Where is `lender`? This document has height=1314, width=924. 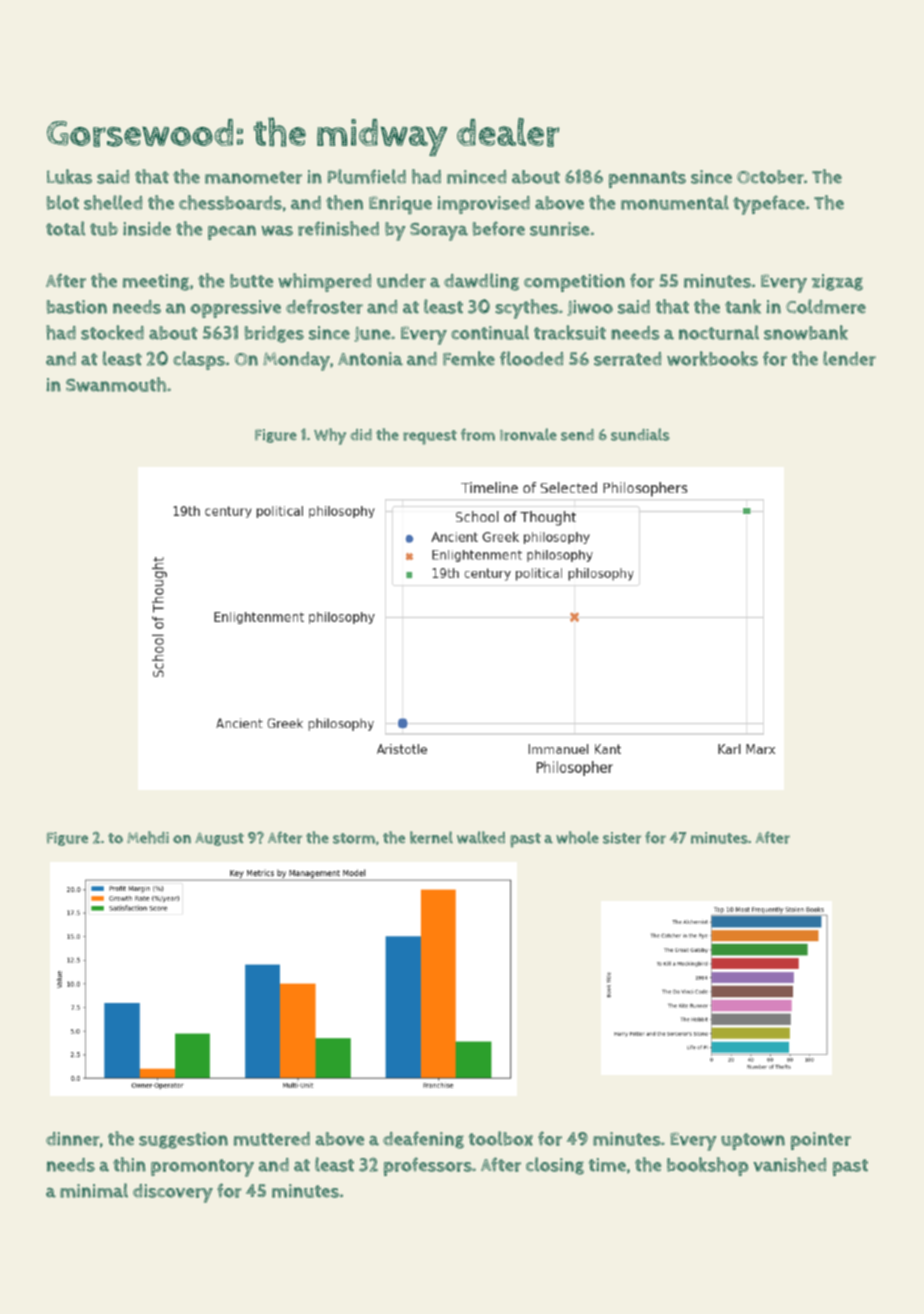 lender is located at coordinates (849, 358).
